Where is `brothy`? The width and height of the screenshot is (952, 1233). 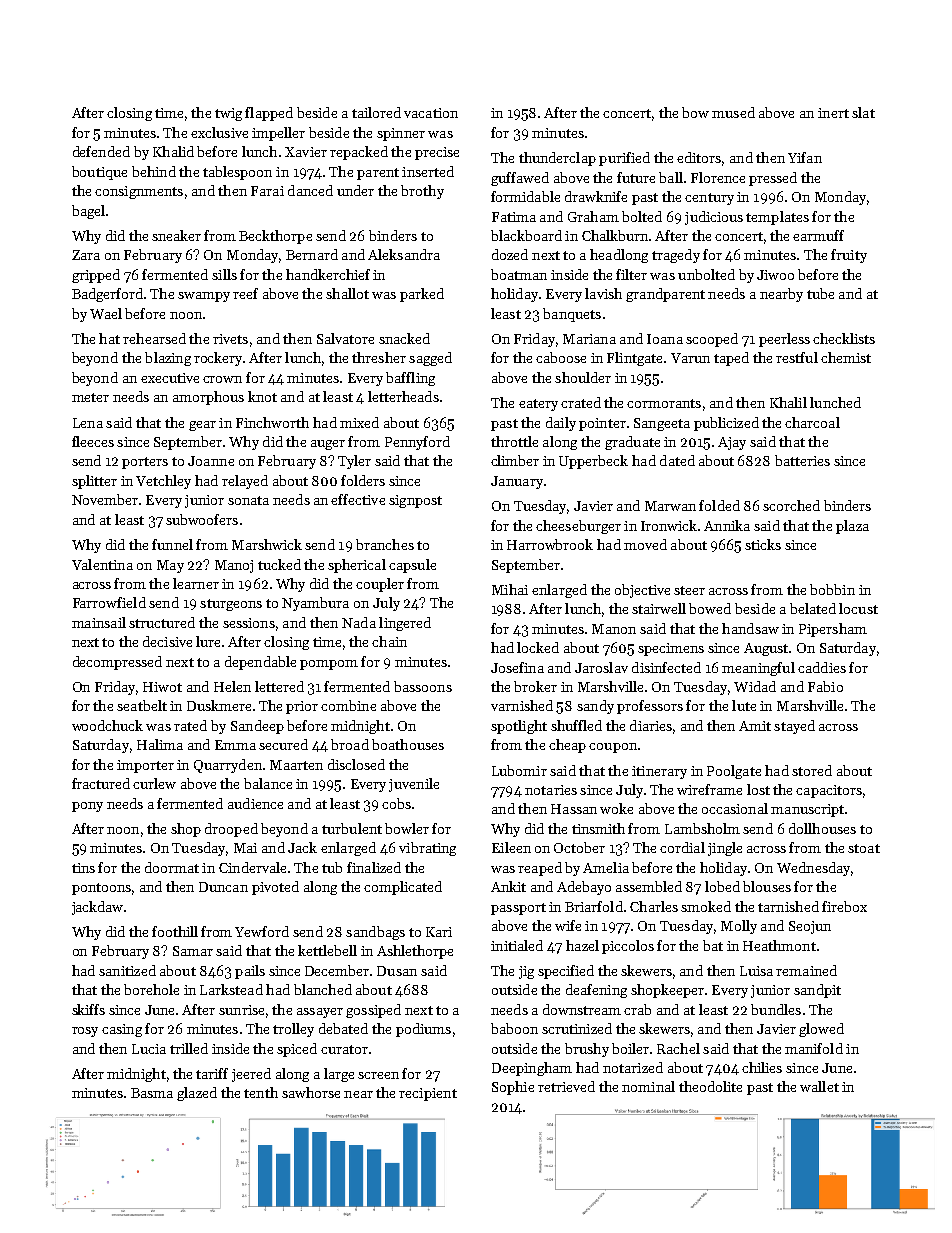 brothy is located at coordinates (422, 192).
